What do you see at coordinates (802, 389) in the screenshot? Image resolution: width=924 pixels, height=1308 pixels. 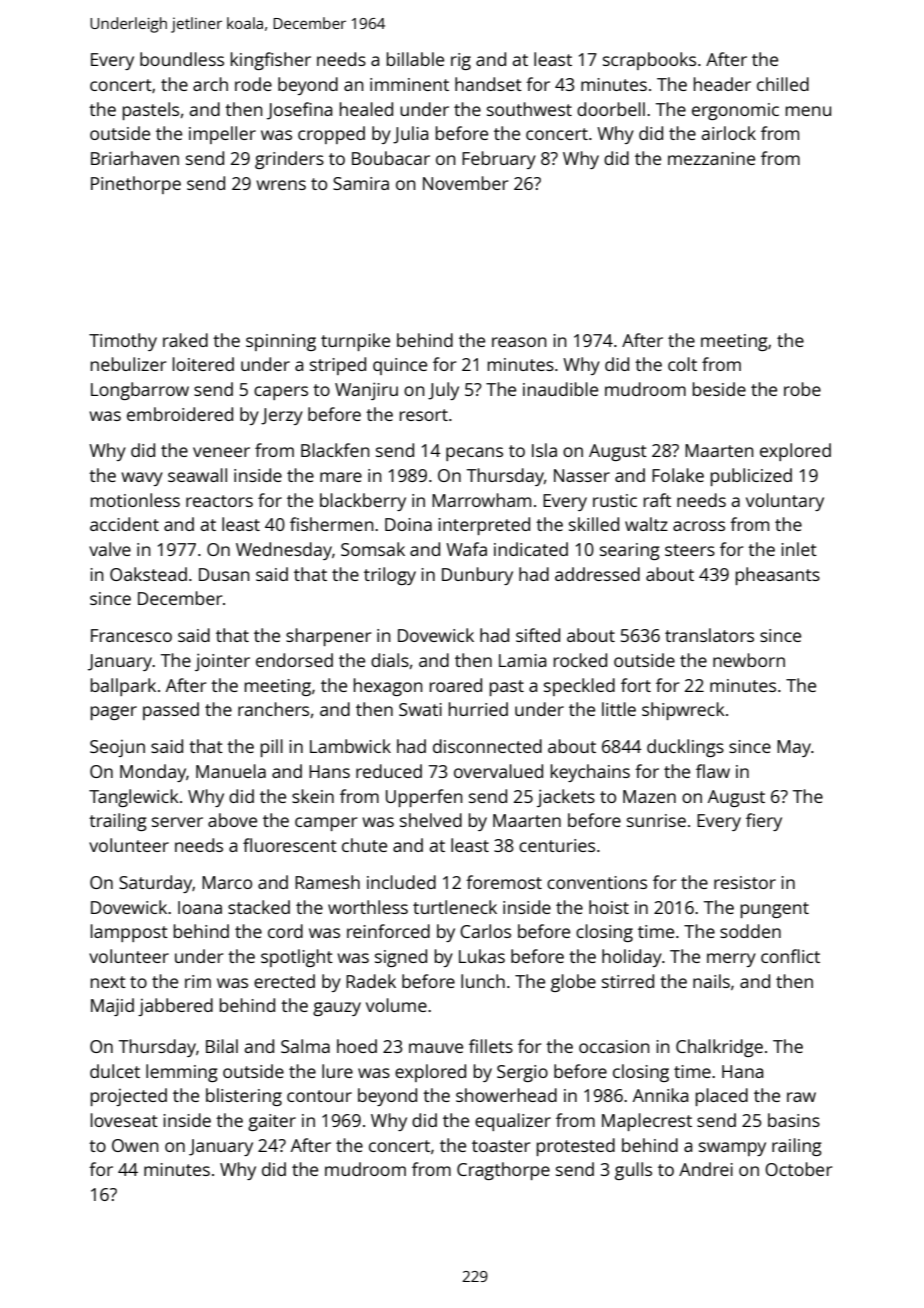 I see `robe` at bounding box center [802, 389].
